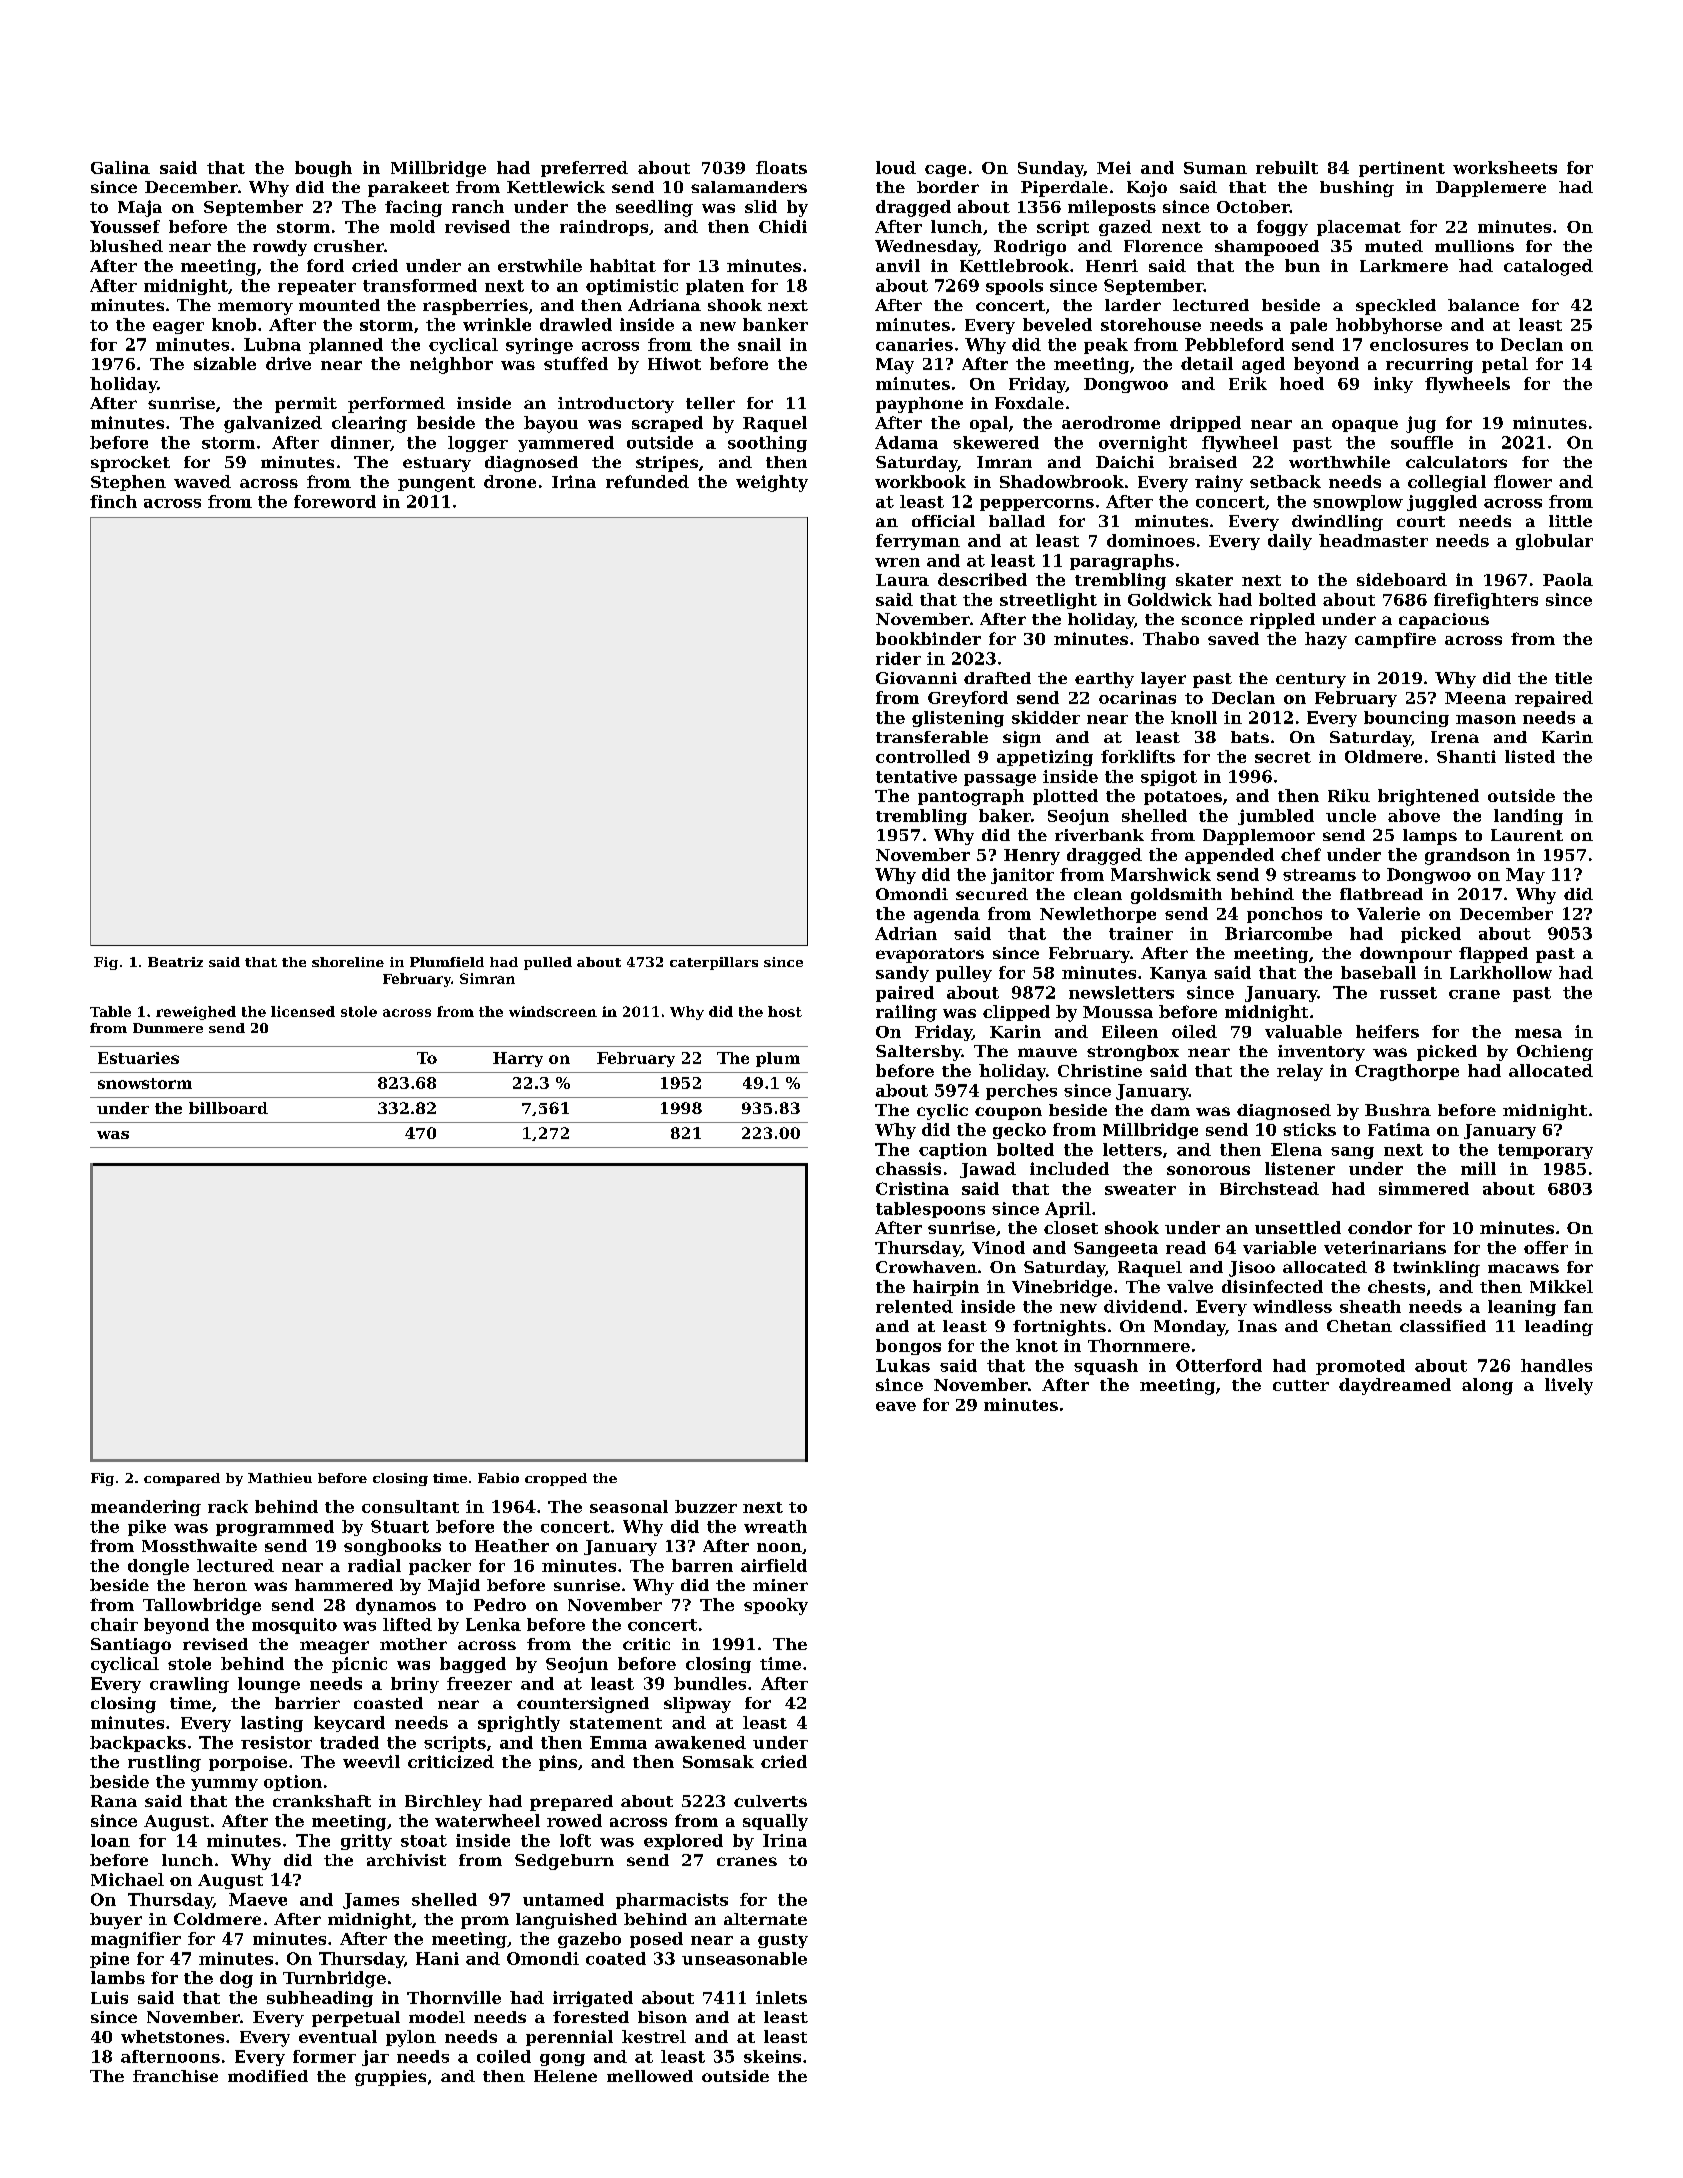  What do you see at coordinates (896, 1406) in the document?
I see `eave` at bounding box center [896, 1406].
